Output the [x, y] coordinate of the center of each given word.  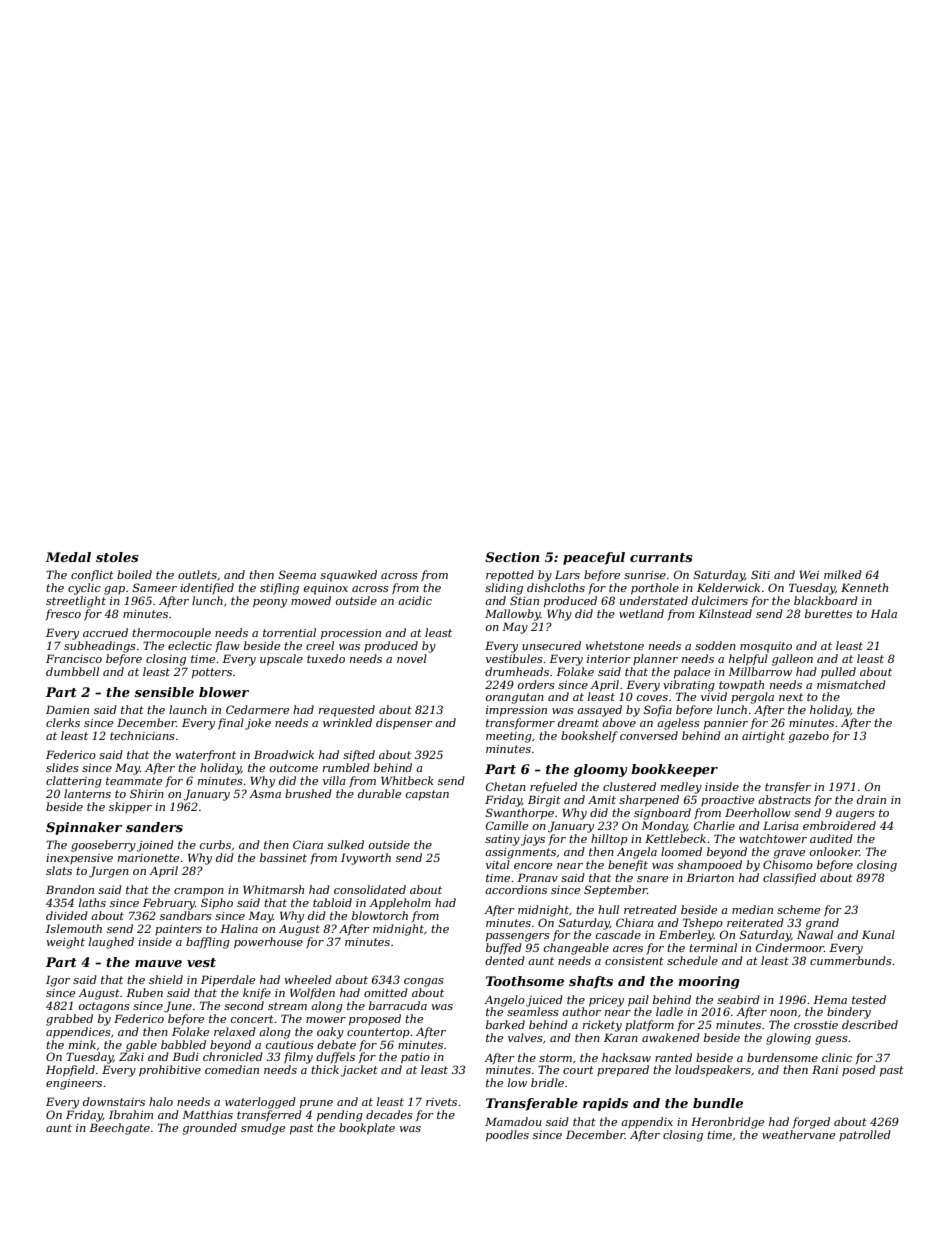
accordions [516, 889]
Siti [760, 574]
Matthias [207, 1114]
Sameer [155, 587]
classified [789, 878]
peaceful [594, 558]
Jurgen [109, 872]
